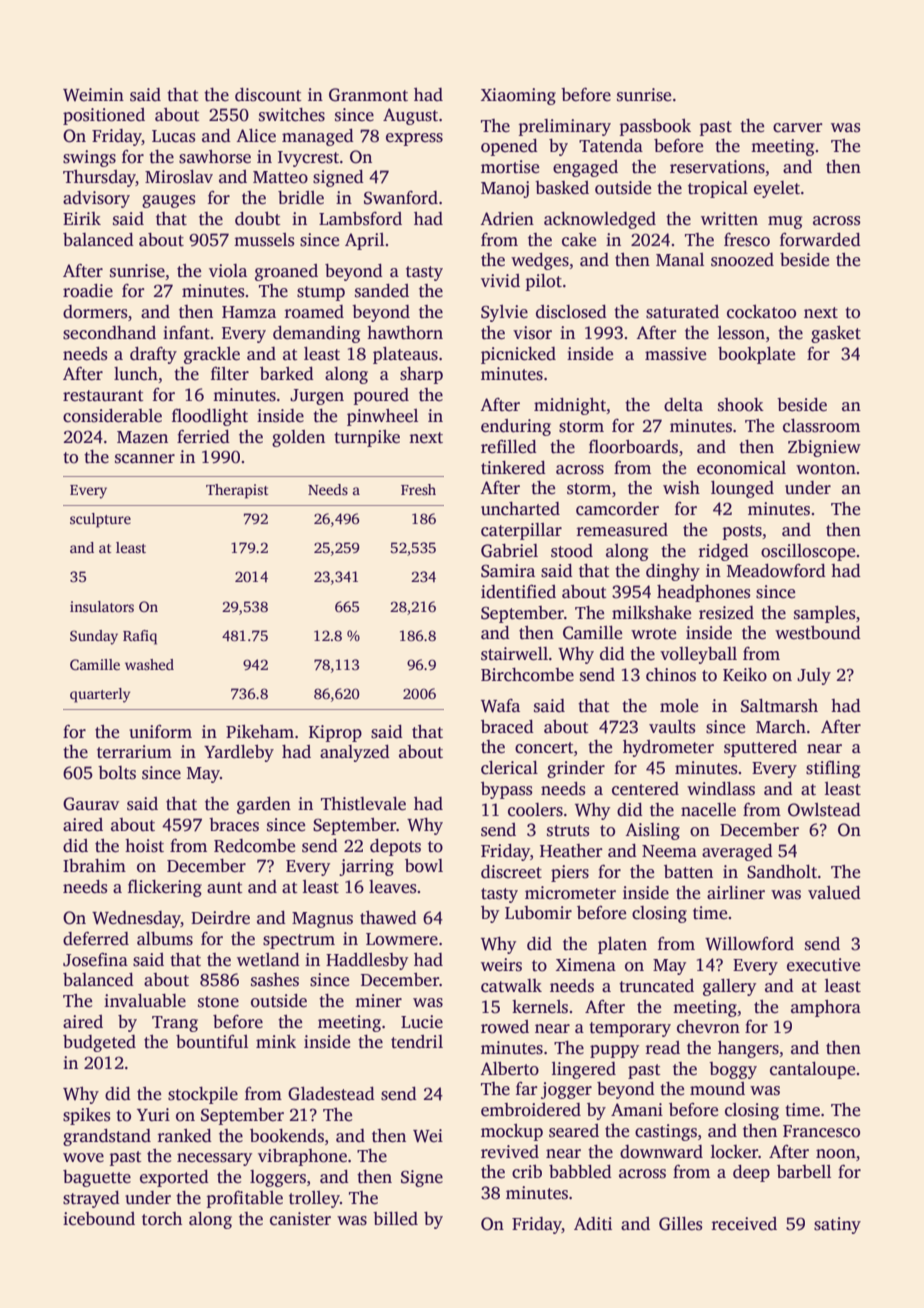 The image size is (924, 1308). Describe the element at coordinates (680, 1224) in the page. I see `Gilles` at that location.
